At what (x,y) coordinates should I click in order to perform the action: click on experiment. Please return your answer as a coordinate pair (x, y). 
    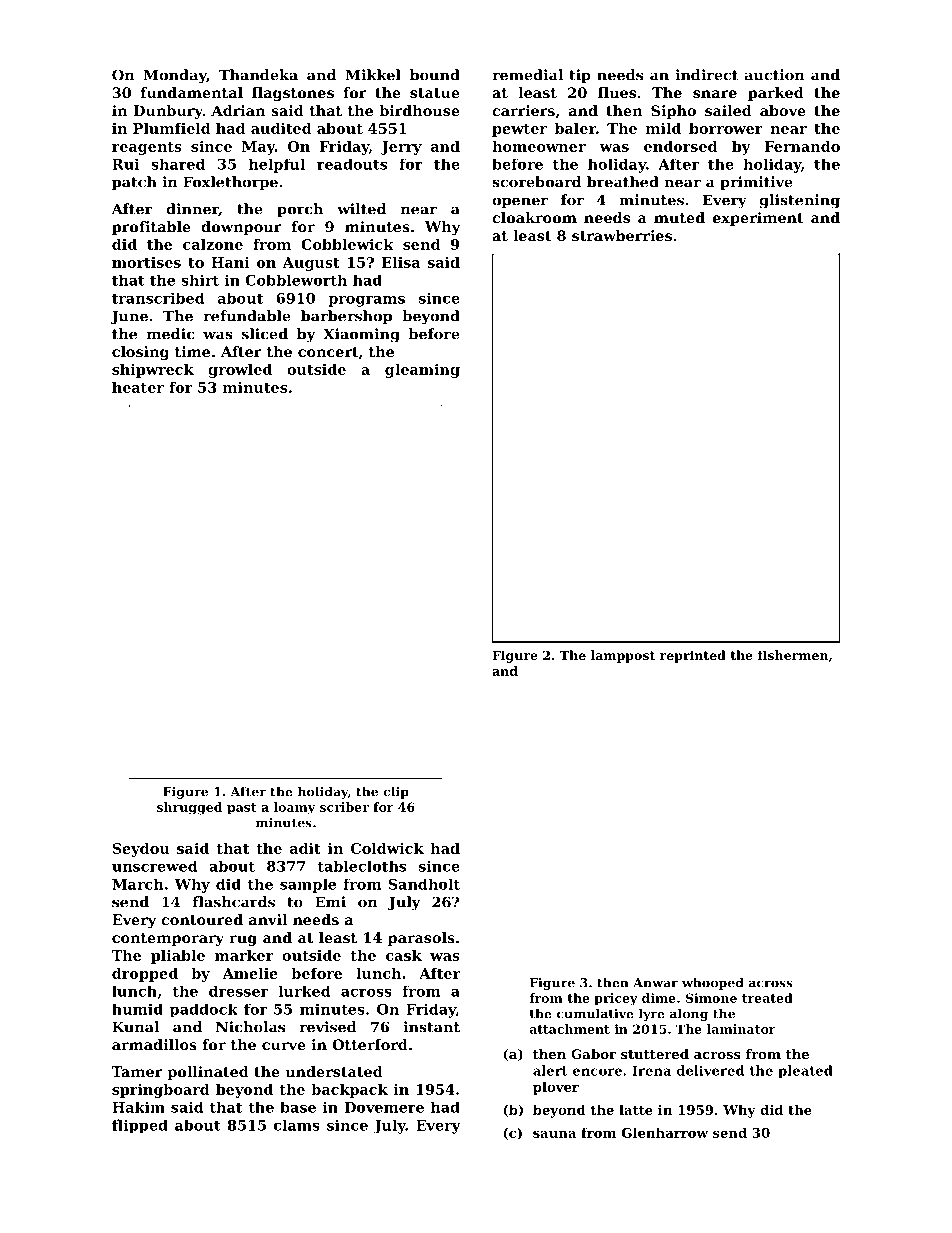
    Looking at the image, I should click on (758, 219).
